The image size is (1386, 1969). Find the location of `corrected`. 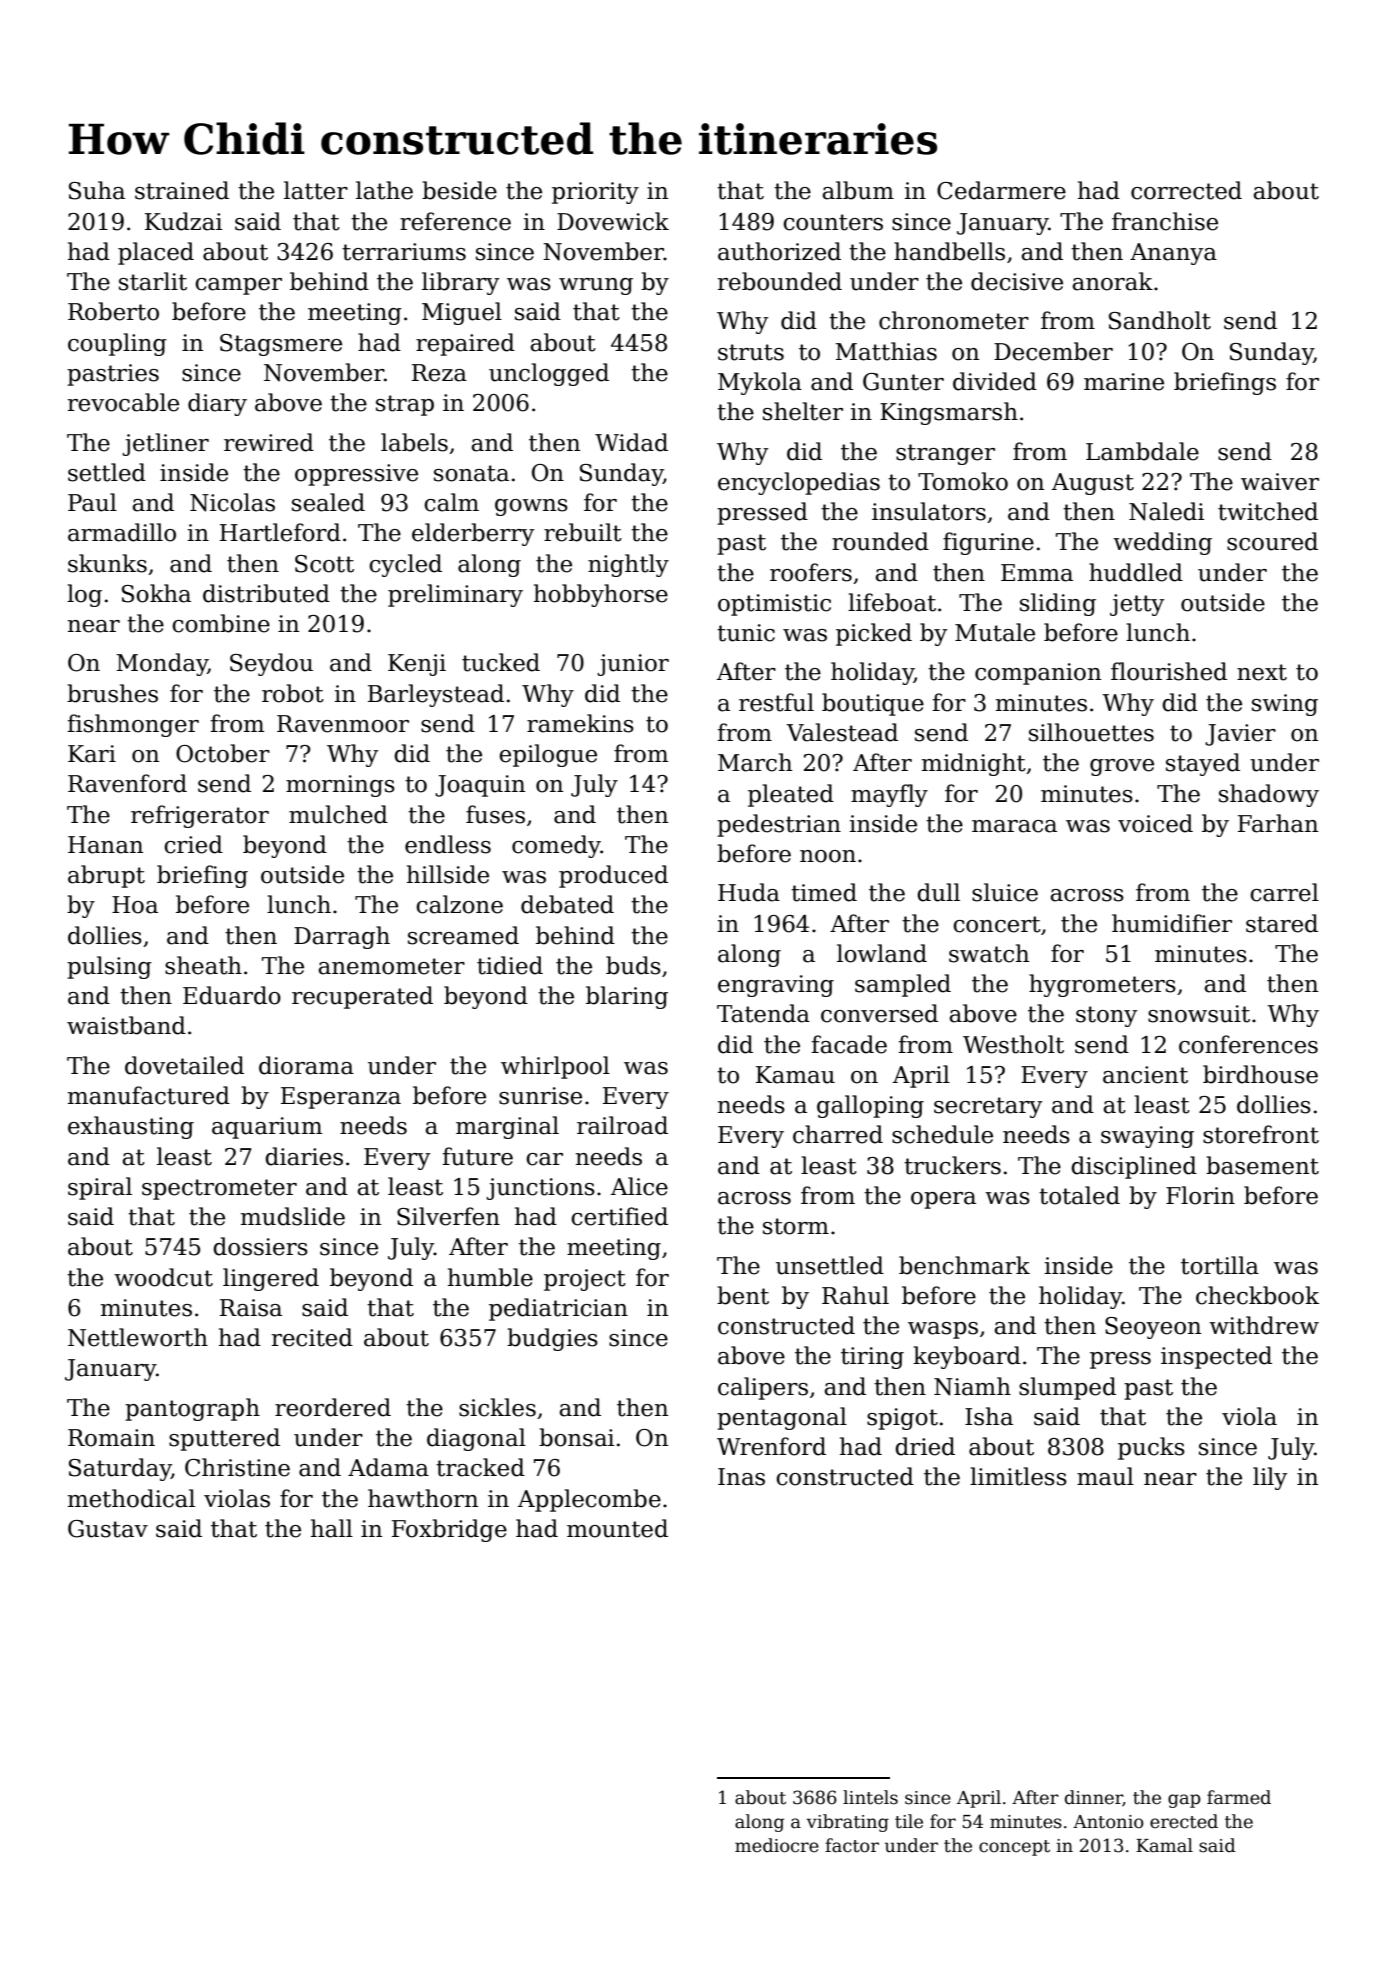

corrected is located at coordinates (1186, 190).
